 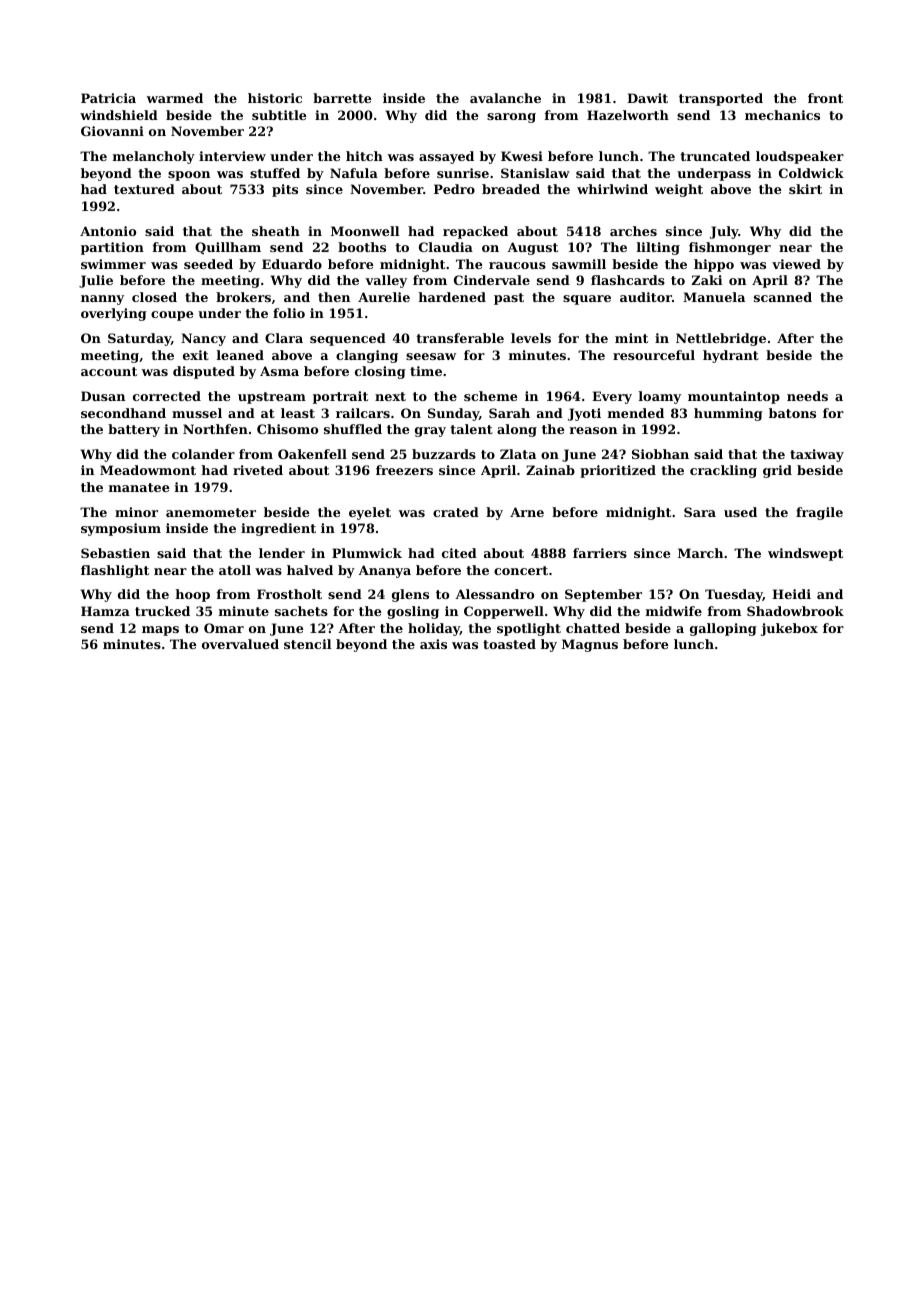 What do you see at coordinates (792, 413) in the screenshot?
I see `batons` at bounding box center [792, 413].
